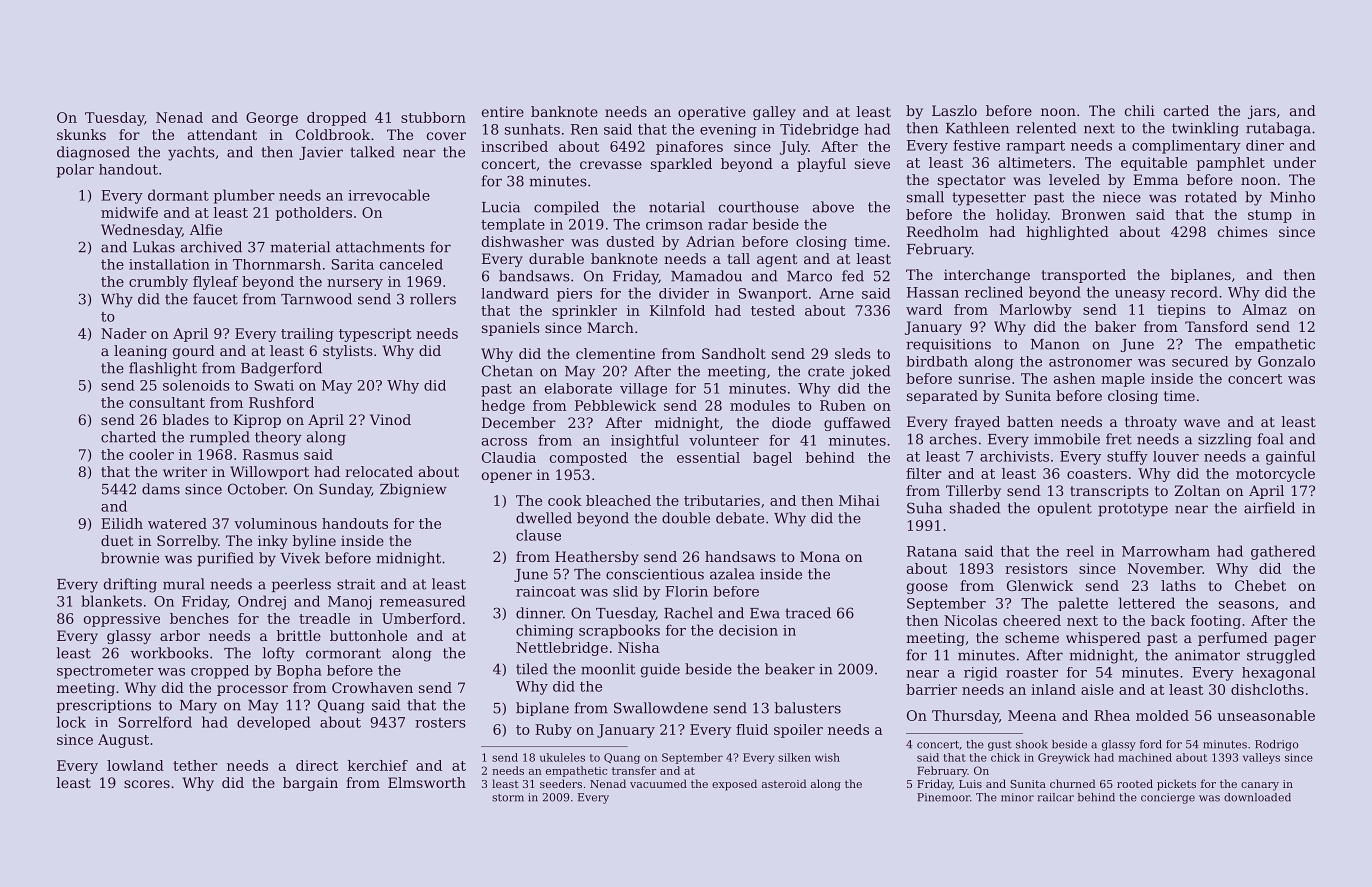  What do you see at coordinates (333, 134) in the screenshot?
I see `Coldbrook` at bounding box center [333, 134].
